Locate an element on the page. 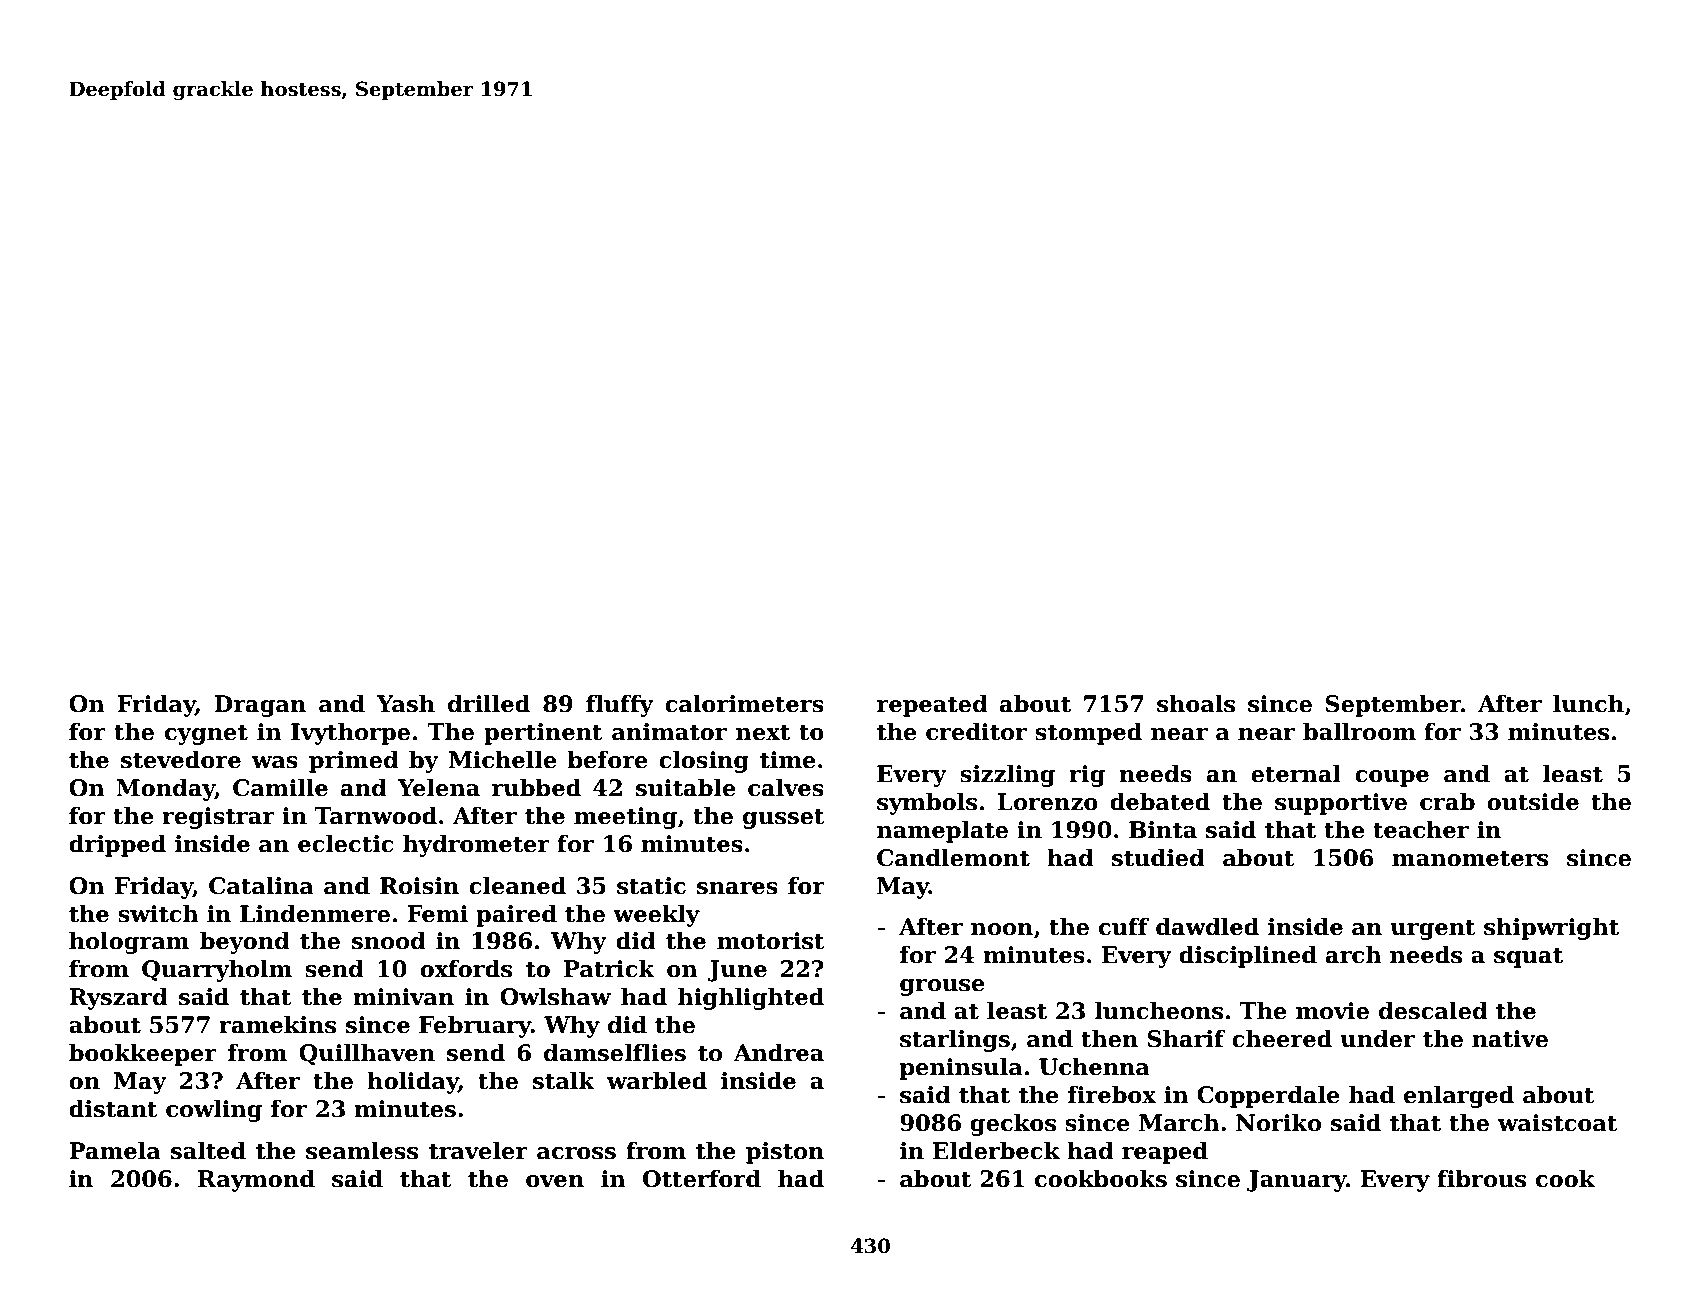  shoals is located at coordinates (1196, 703).
